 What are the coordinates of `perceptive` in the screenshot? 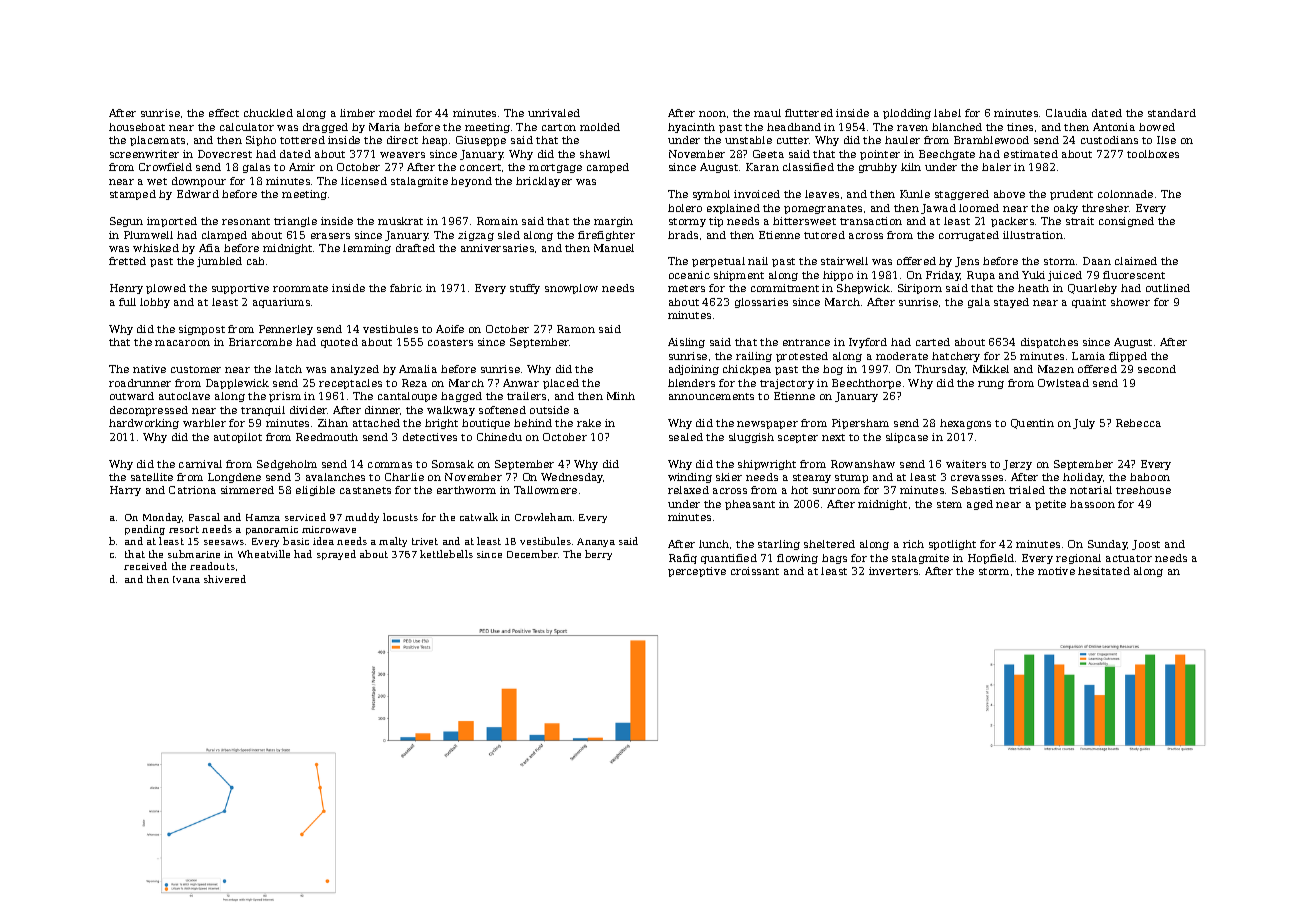 It's located at (697, 572).
